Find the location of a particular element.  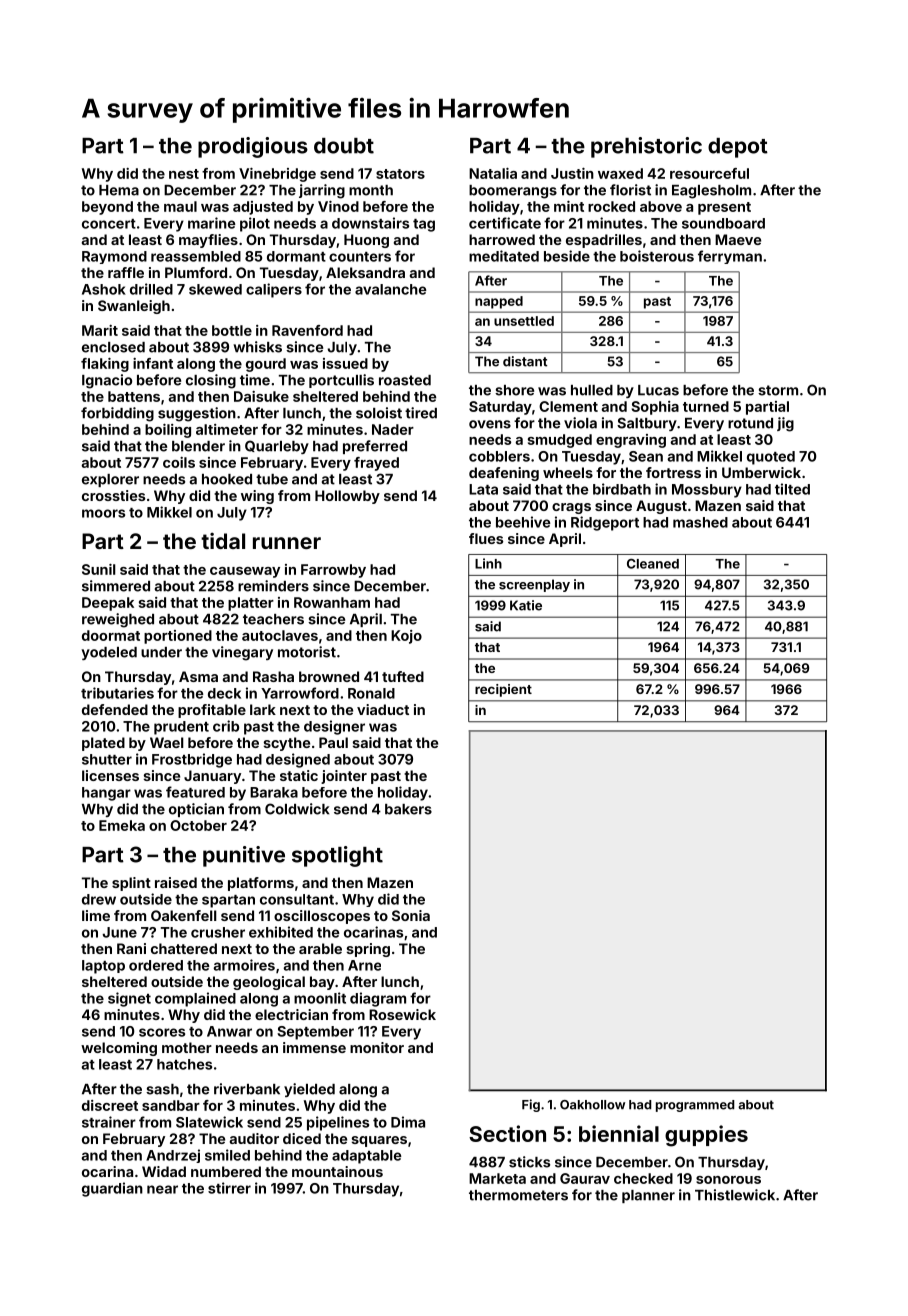

tired is located at coordinates (421, 413).
